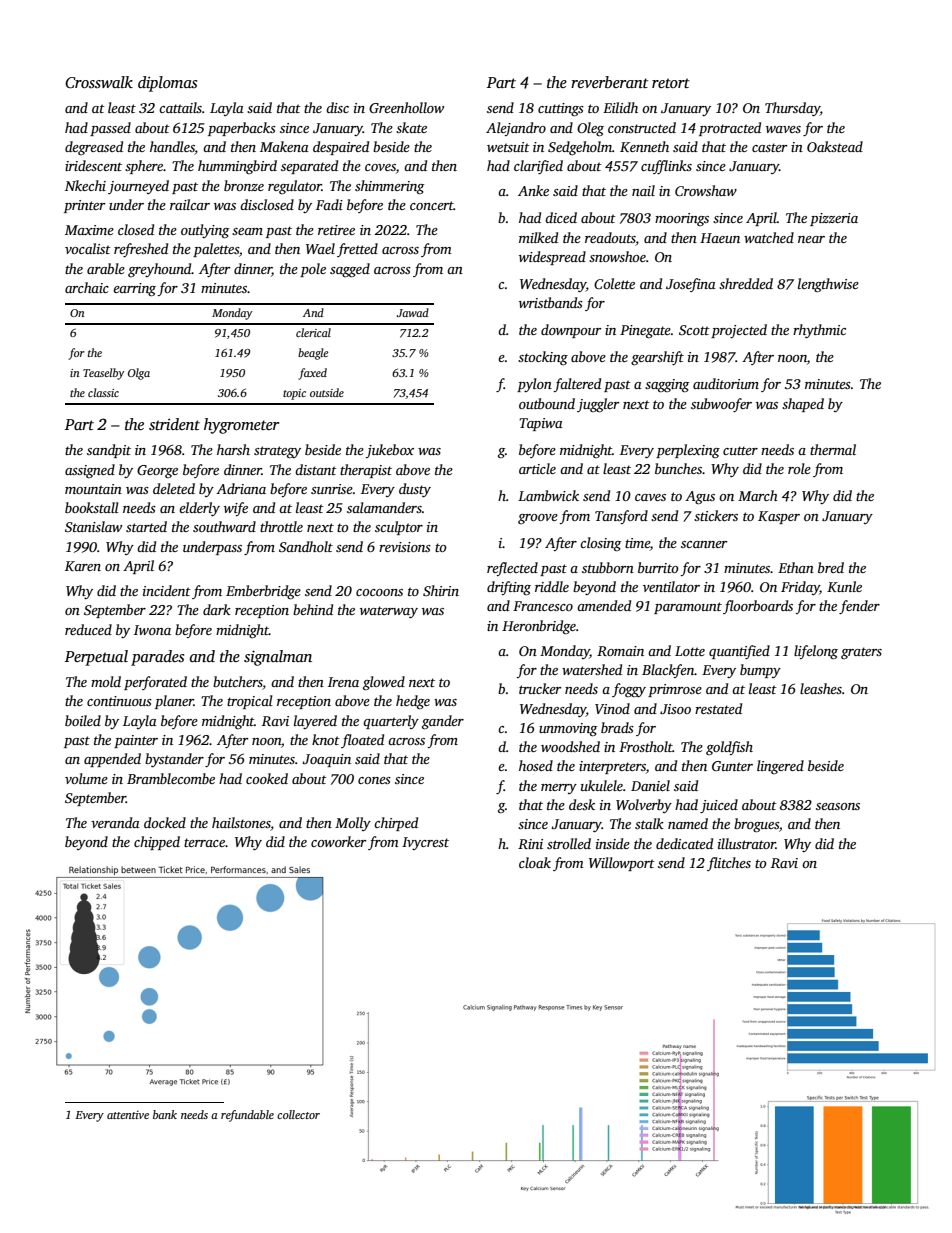 This image has width=952, height=1233. What do you see at coordinates (298, 1114) in the image?
I see `collector` at bounding box center [298, 1114].
